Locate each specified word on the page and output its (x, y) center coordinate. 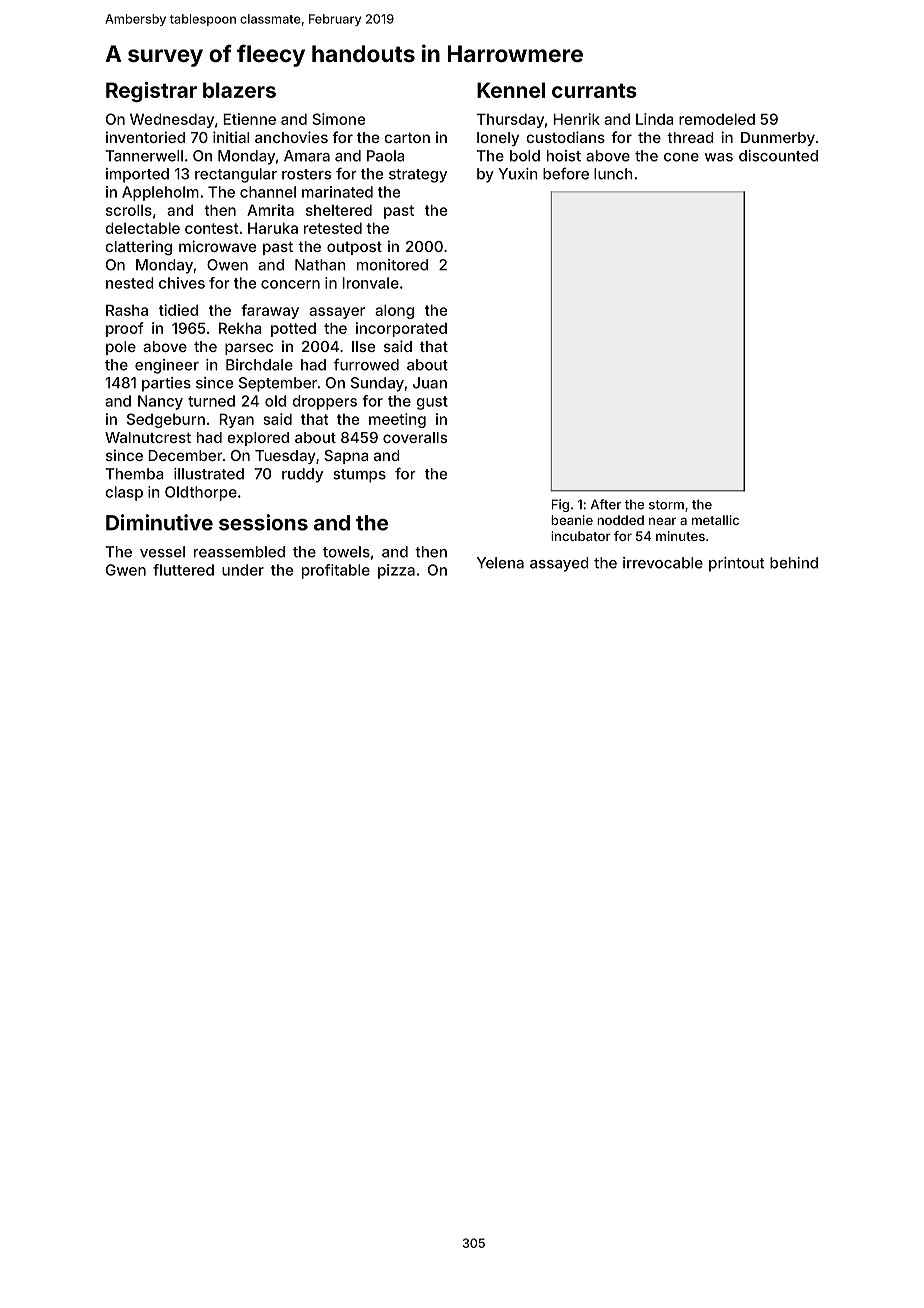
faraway (270, 311)
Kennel (511, 90)
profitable (336, 571)
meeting (397, 420)
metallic (715, 520)
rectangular (236, 175)
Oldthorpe (201, 493)
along (394, 311)
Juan (430, 383)
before (566, 174)
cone (681, 157)
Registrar (151, 92)
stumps (359, 476)
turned (211, 401)
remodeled (717, 119)
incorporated (401, 329)
